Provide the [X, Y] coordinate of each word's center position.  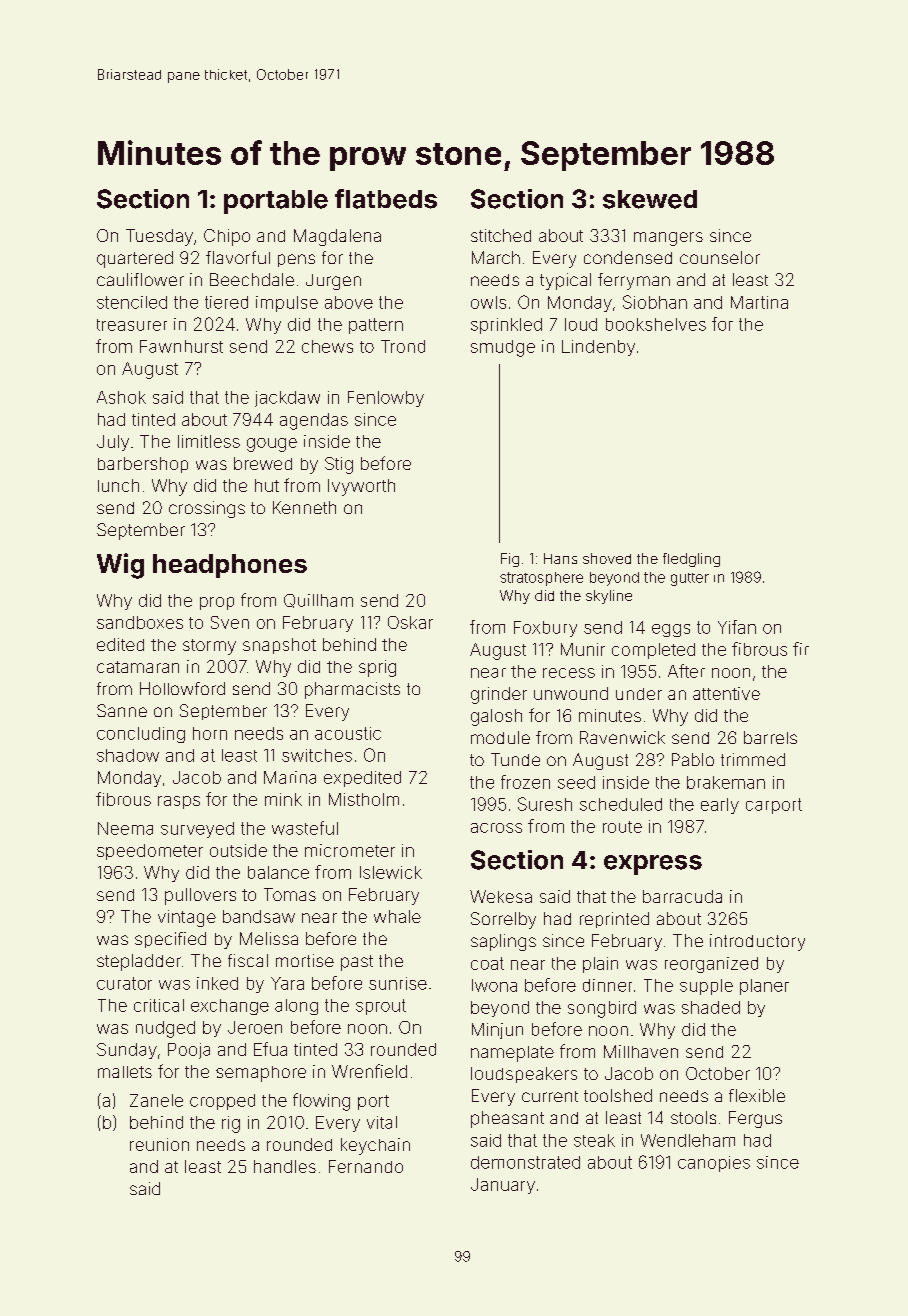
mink [283, 799]
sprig [377, 668]
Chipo [227, 237]
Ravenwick [622, 737]
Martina [759, 302]
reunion [159, 1144]
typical [565, 281]
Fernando [366, 1166]
